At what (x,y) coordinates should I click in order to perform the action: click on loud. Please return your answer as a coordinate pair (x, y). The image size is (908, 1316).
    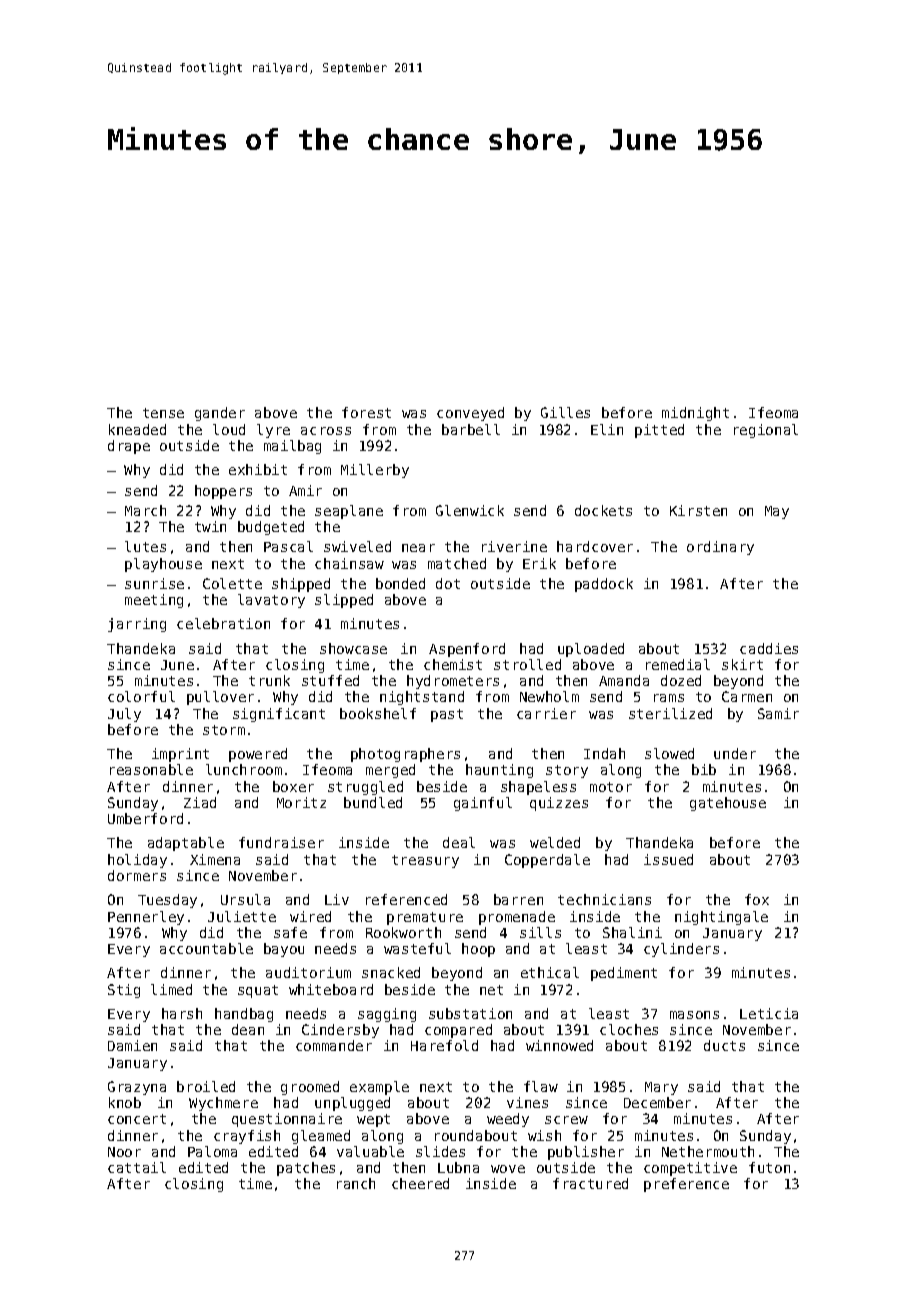
    Looking at the image, I should click on (229, 429).
